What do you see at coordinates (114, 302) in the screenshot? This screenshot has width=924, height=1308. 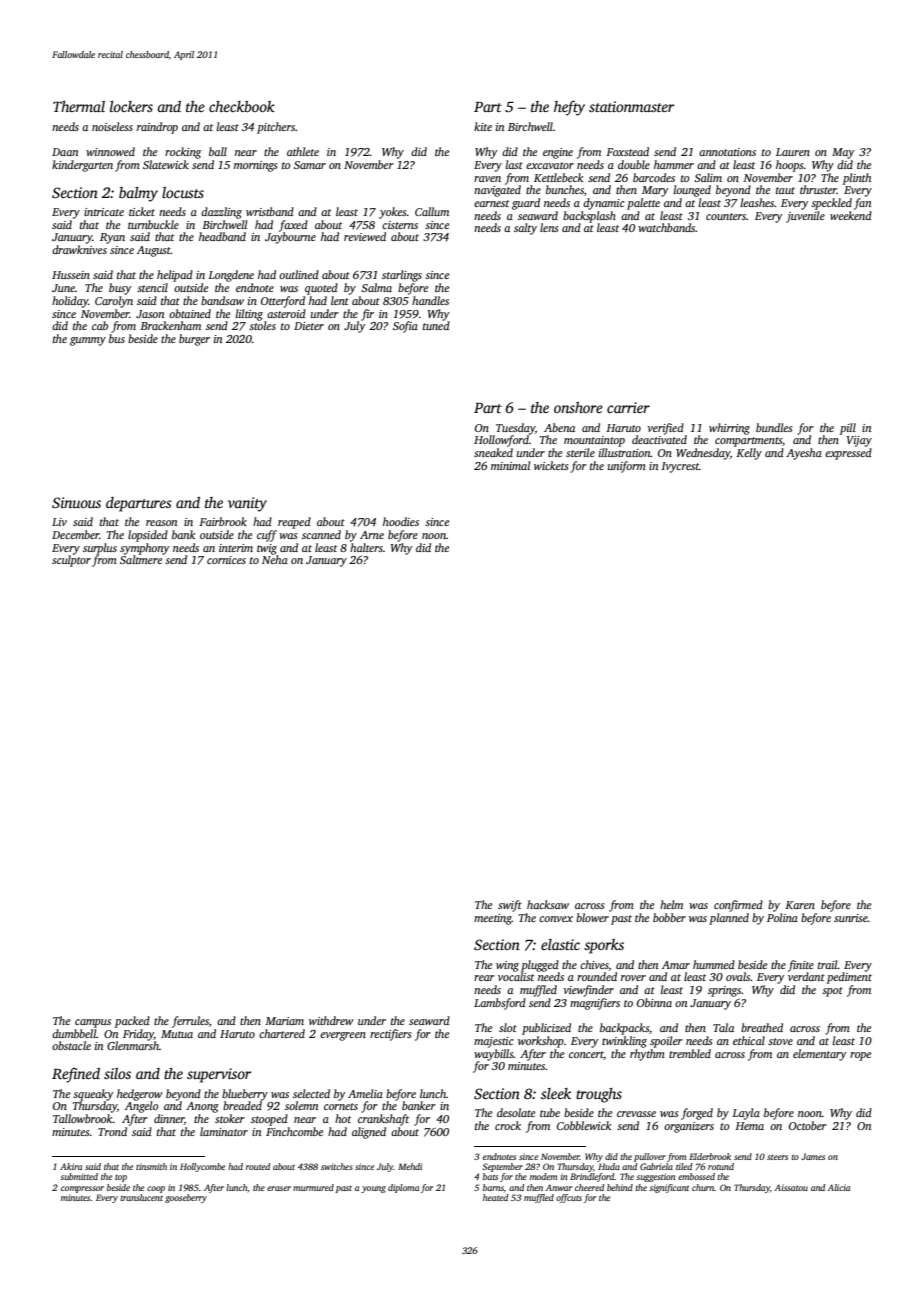 I see `Carolyn` at bounding box center [114, 302].
